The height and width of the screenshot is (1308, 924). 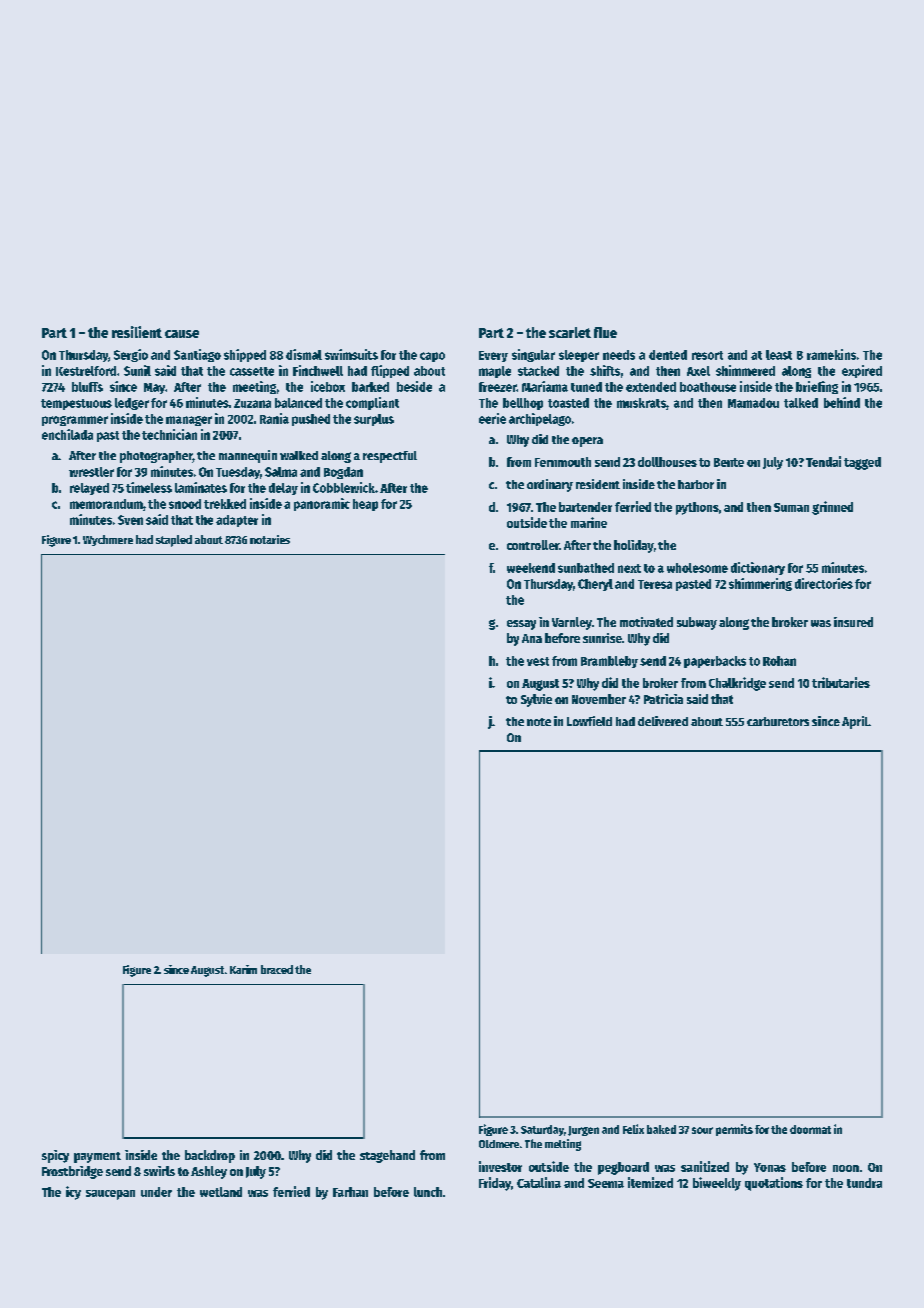 What do you see at coordinates (779, 355) in the screenshot?
I see `least` at bounding box center [779, 355].
